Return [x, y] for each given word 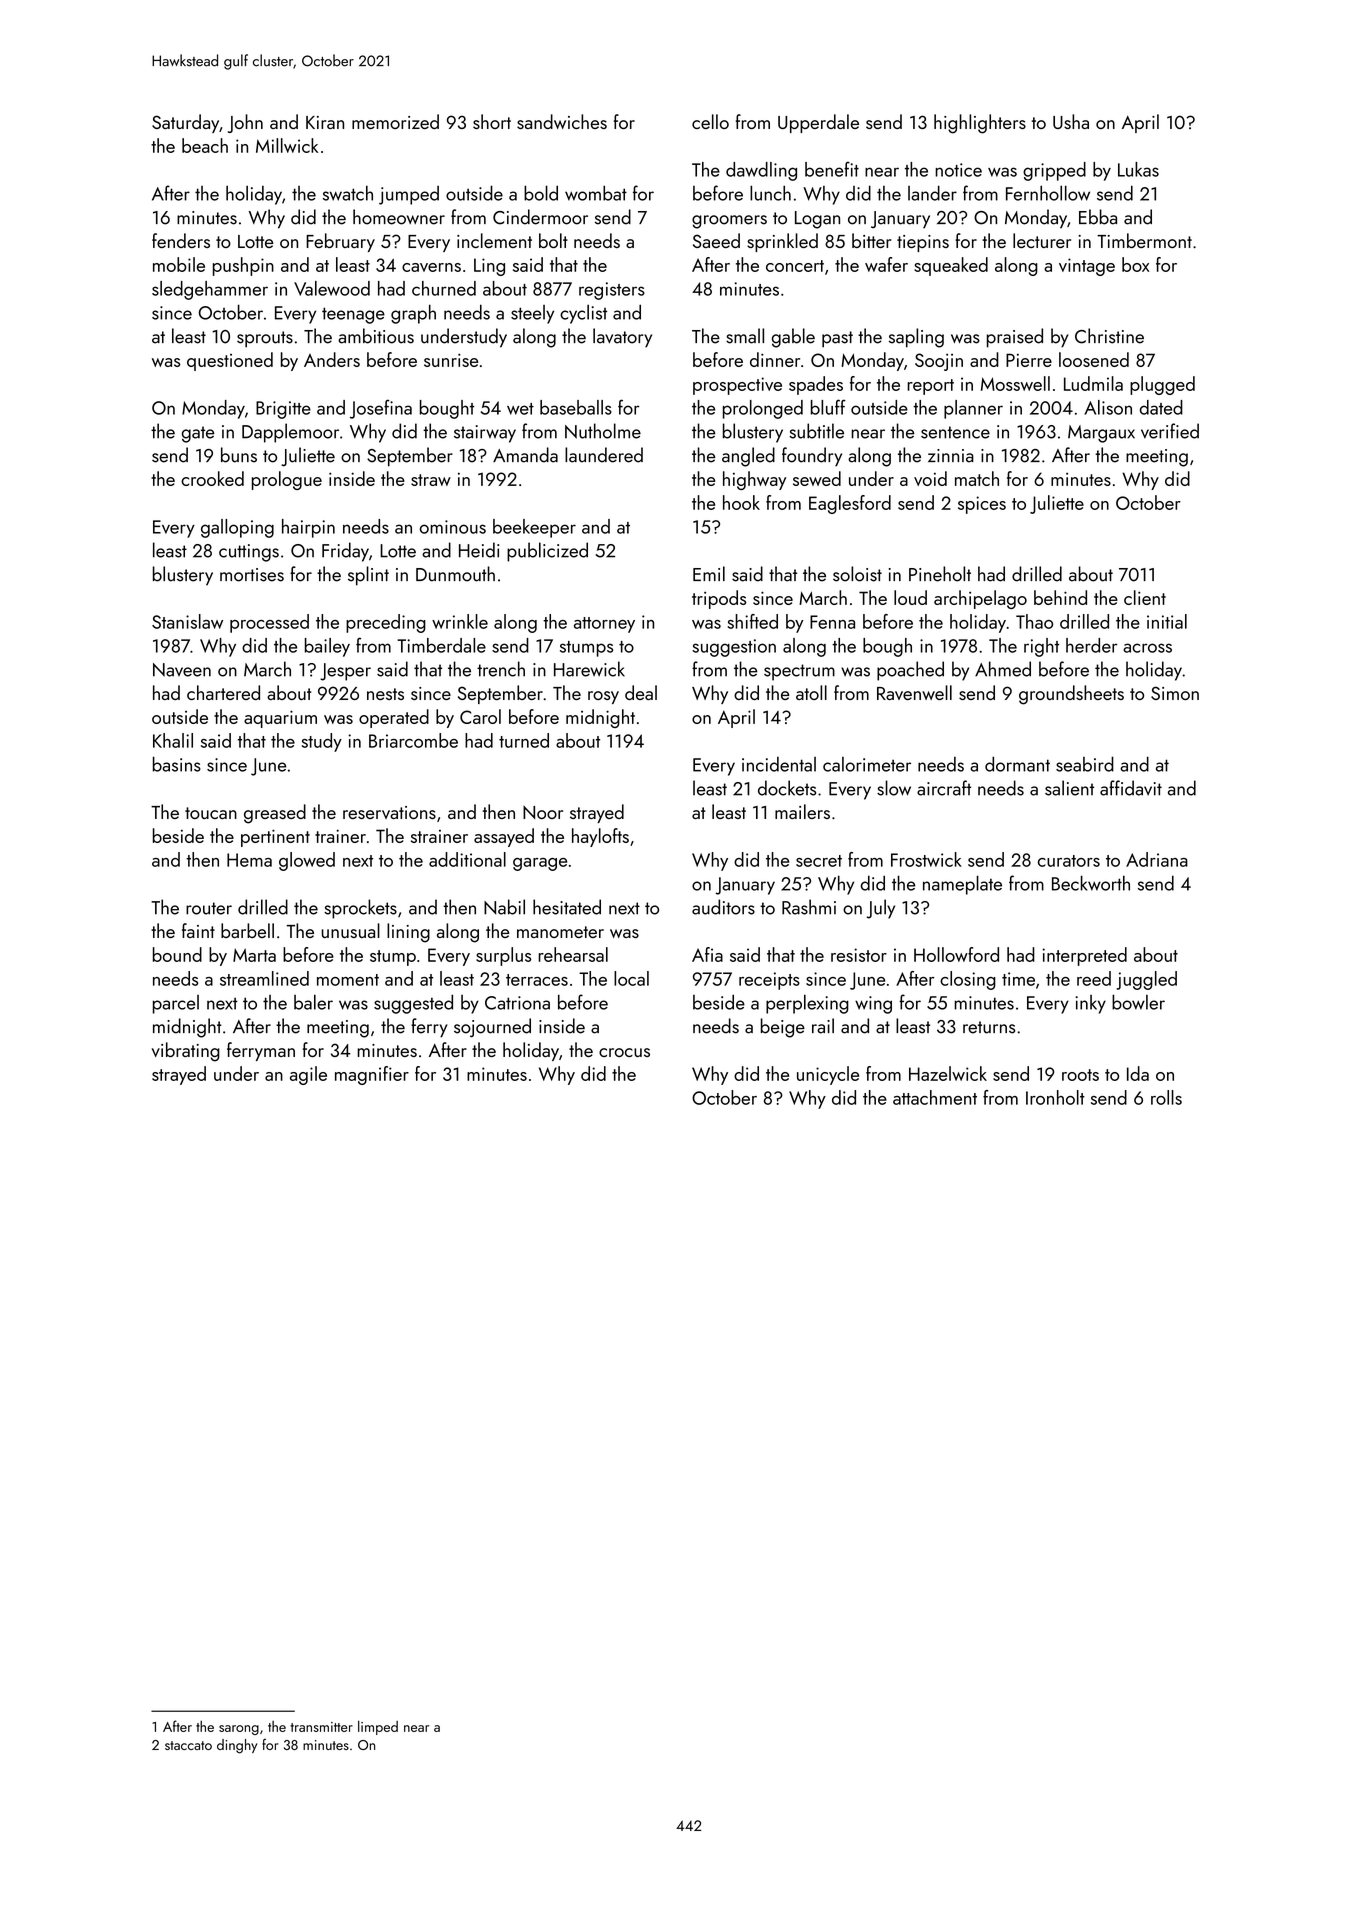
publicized [547, 552]
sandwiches [562, 121]
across [1147, 648]
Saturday [185, 123]
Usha [1071, 121]
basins [177, 764]
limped [378, 1728]
